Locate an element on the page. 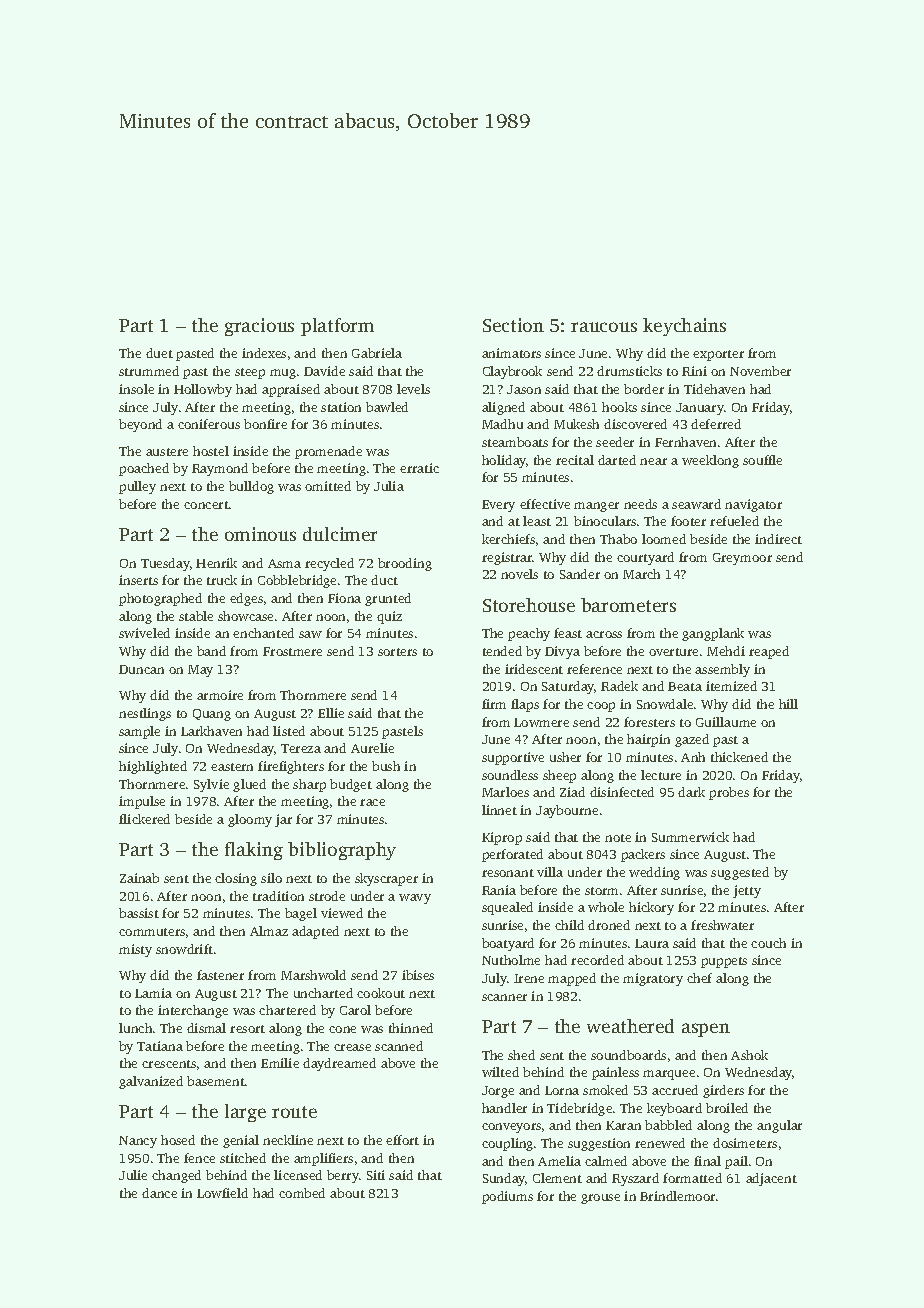  Duncan is located at coordinates (141, 669).
